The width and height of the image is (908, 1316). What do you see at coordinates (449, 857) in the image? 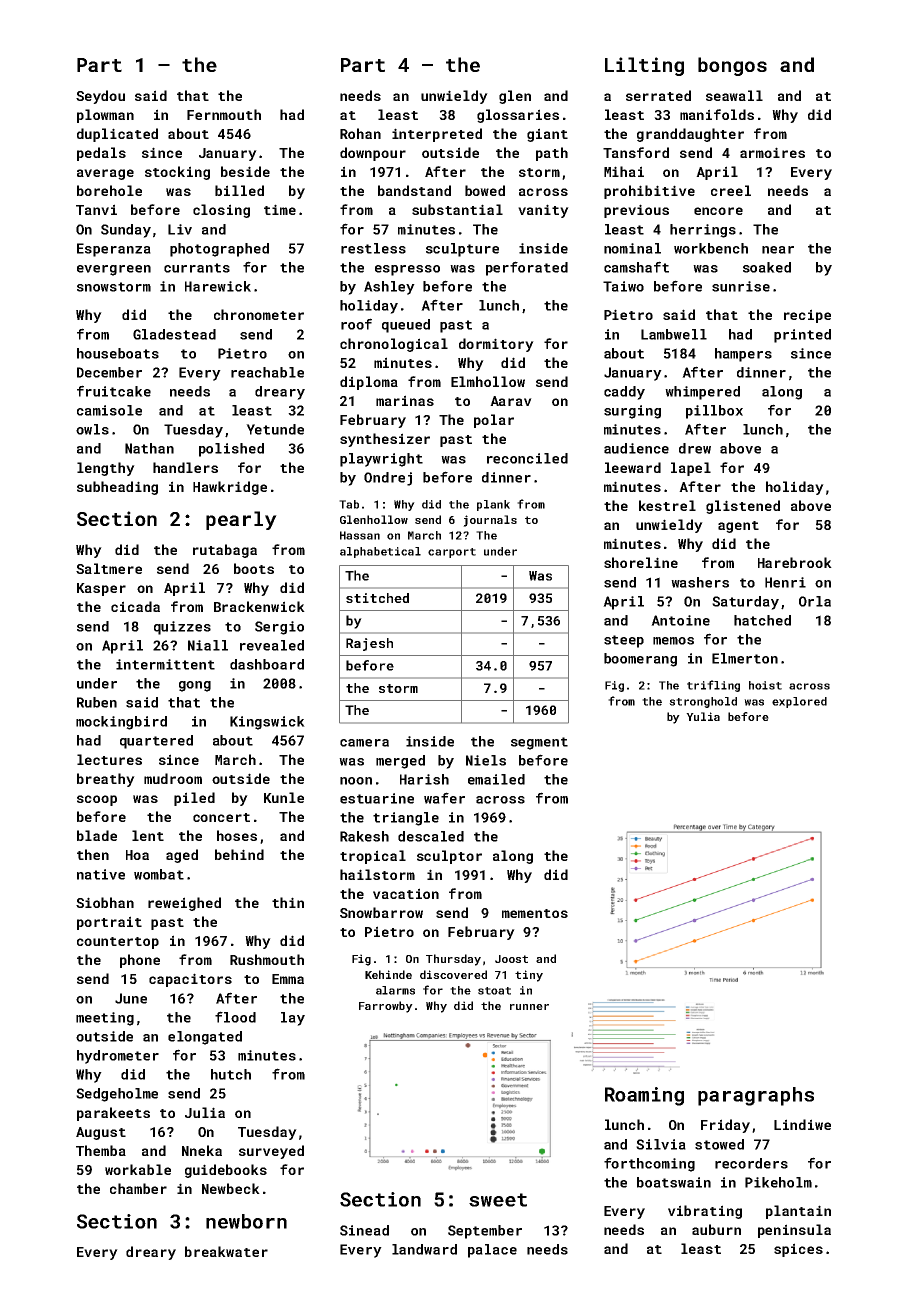
I see `sculptor` at bounding box center [449, 857].
